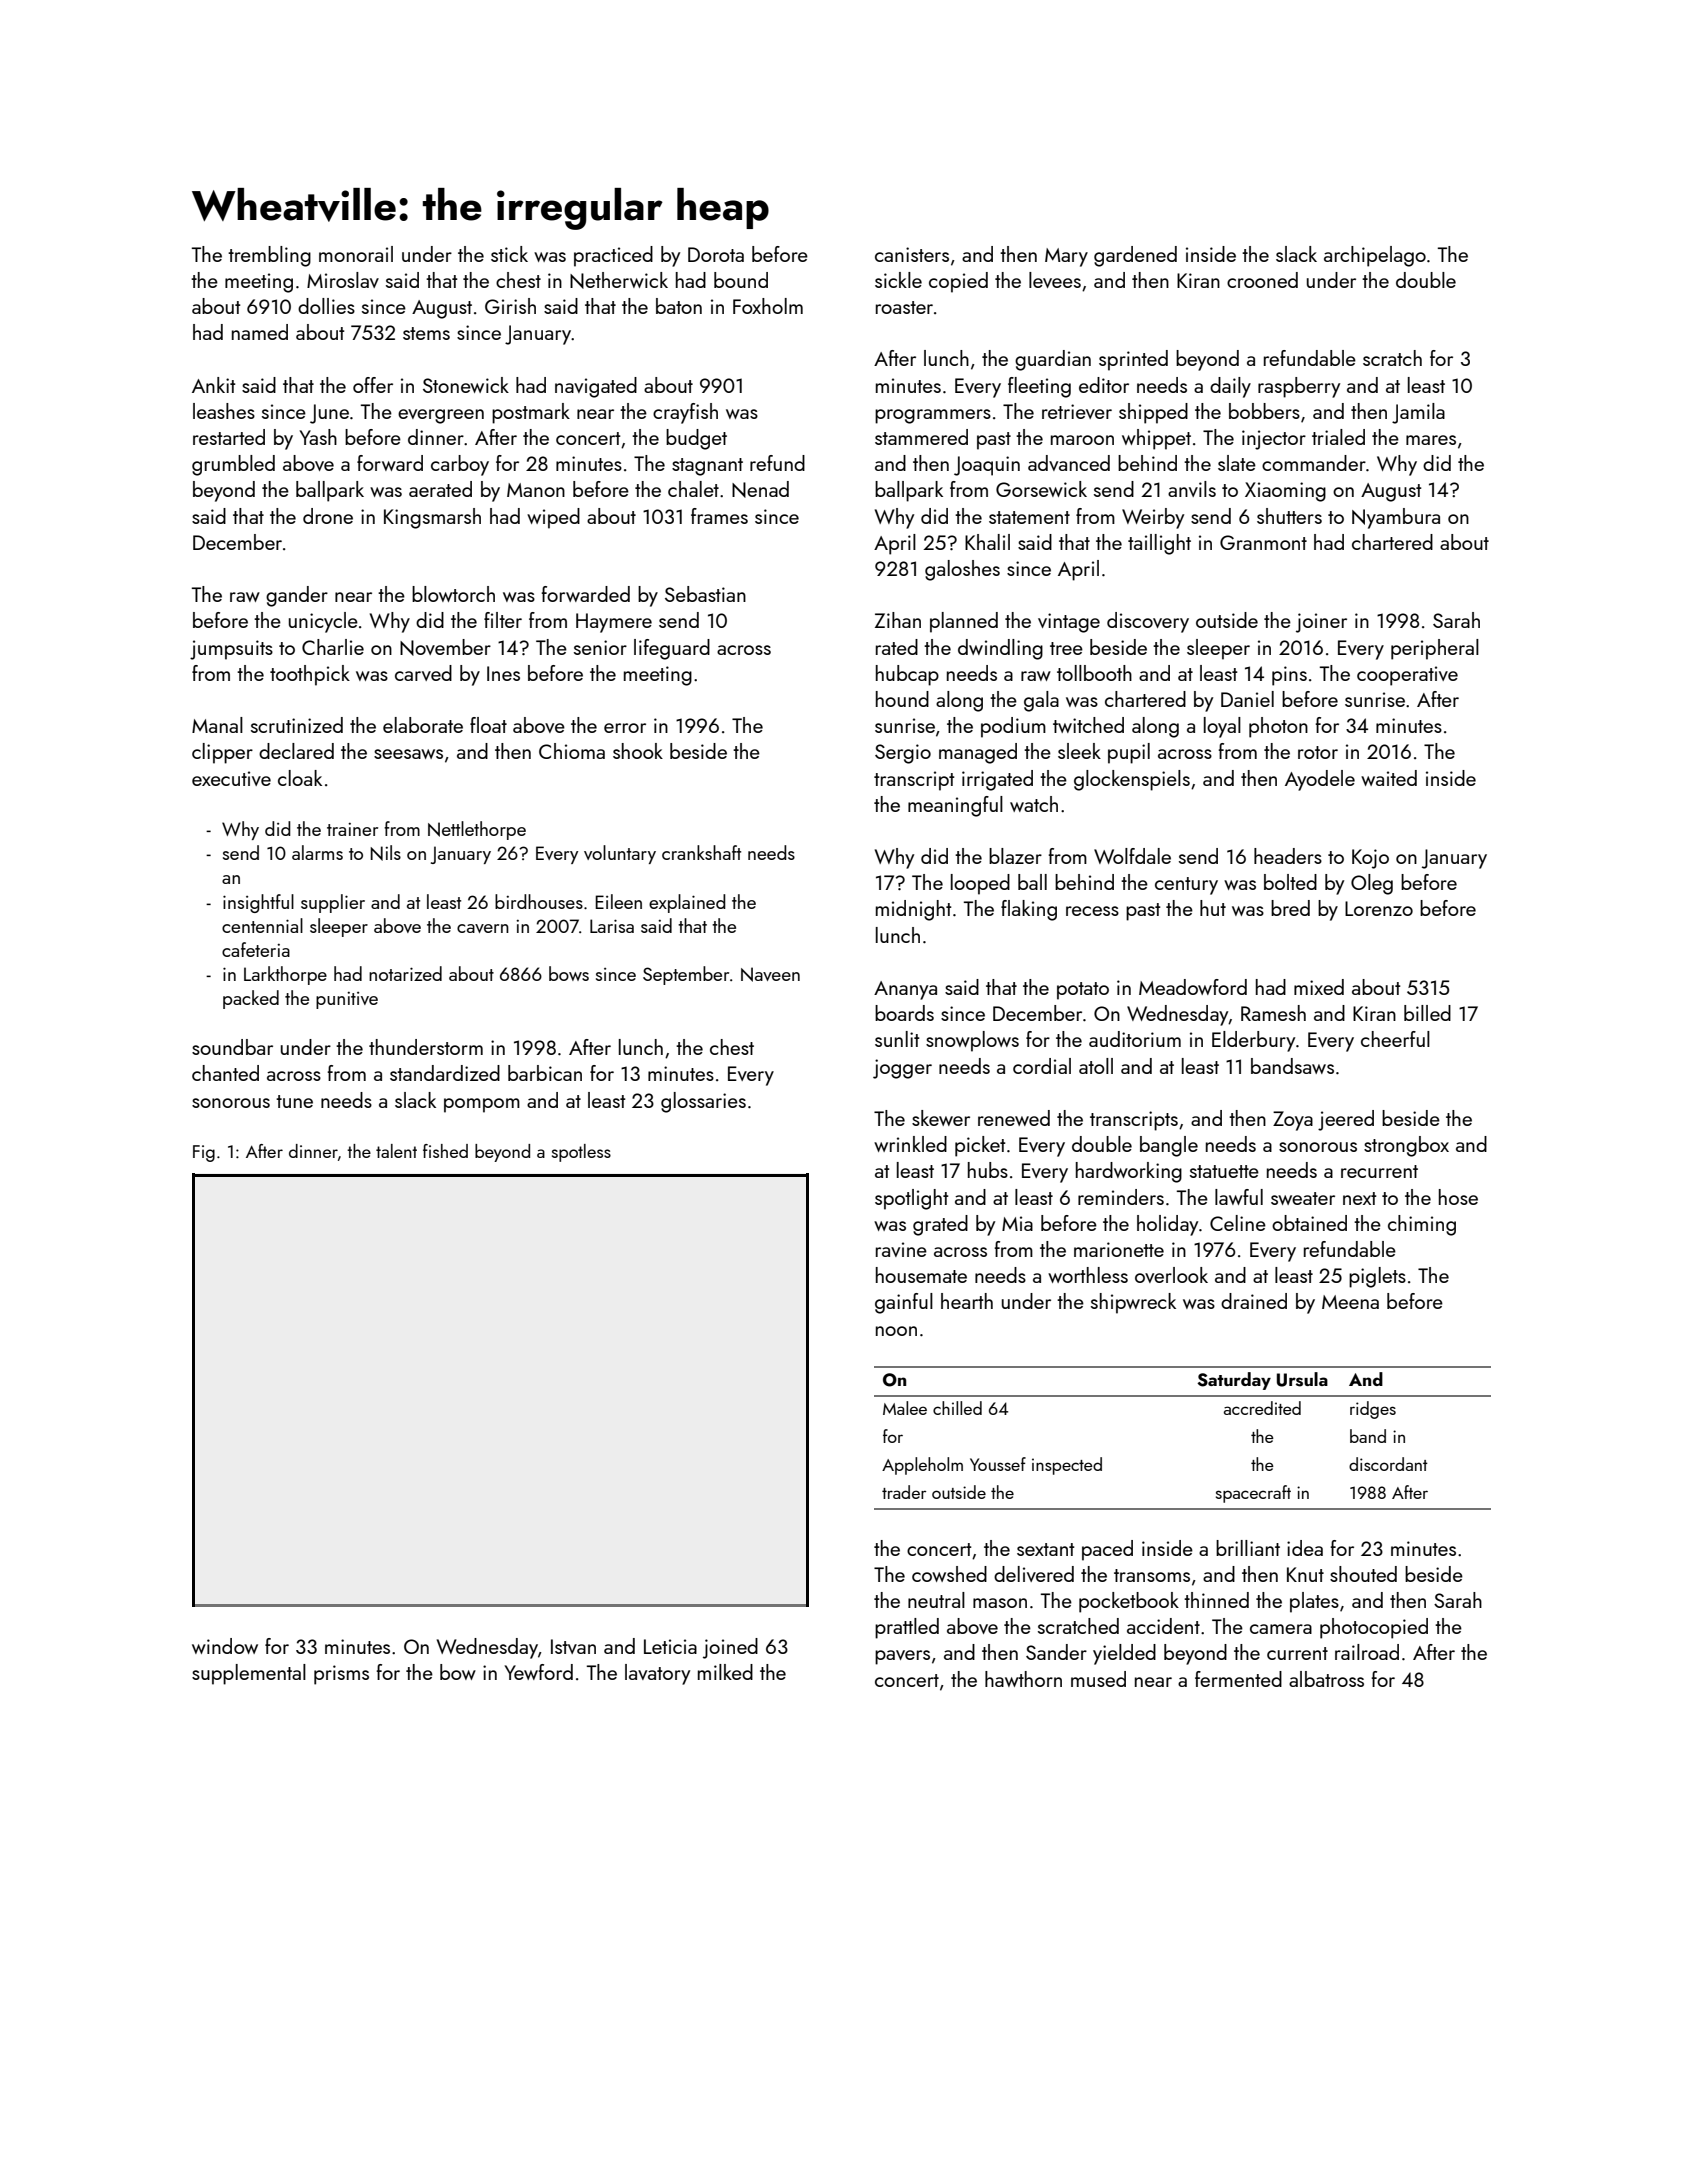 Image resolution: width=1683 pixels, height=2178 pixels. Describe the element at coordinates (672, 649) in the image. I see `lifeguard` at that location.
